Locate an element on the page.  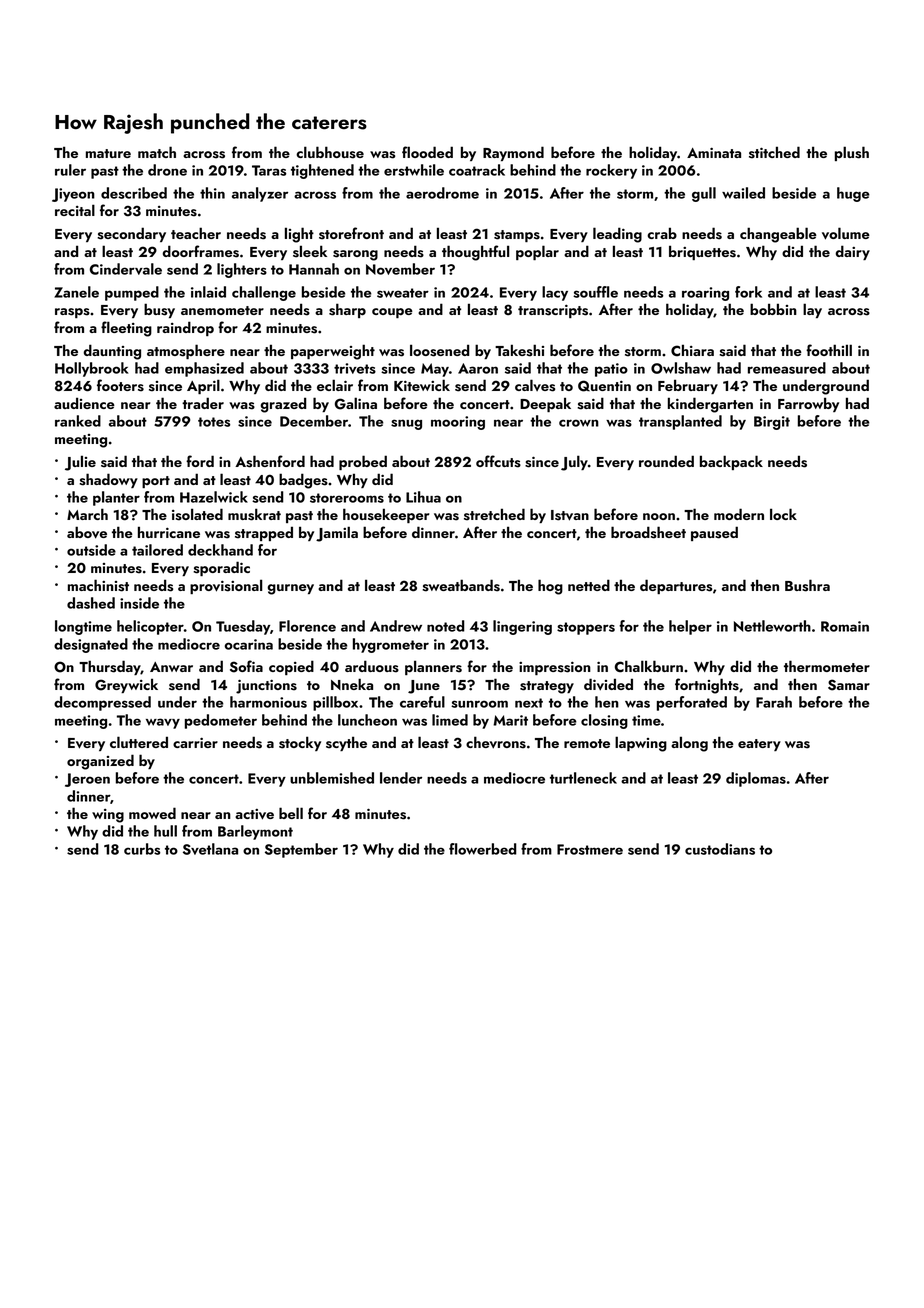
Thursday is located at coordinates (110, 667).
